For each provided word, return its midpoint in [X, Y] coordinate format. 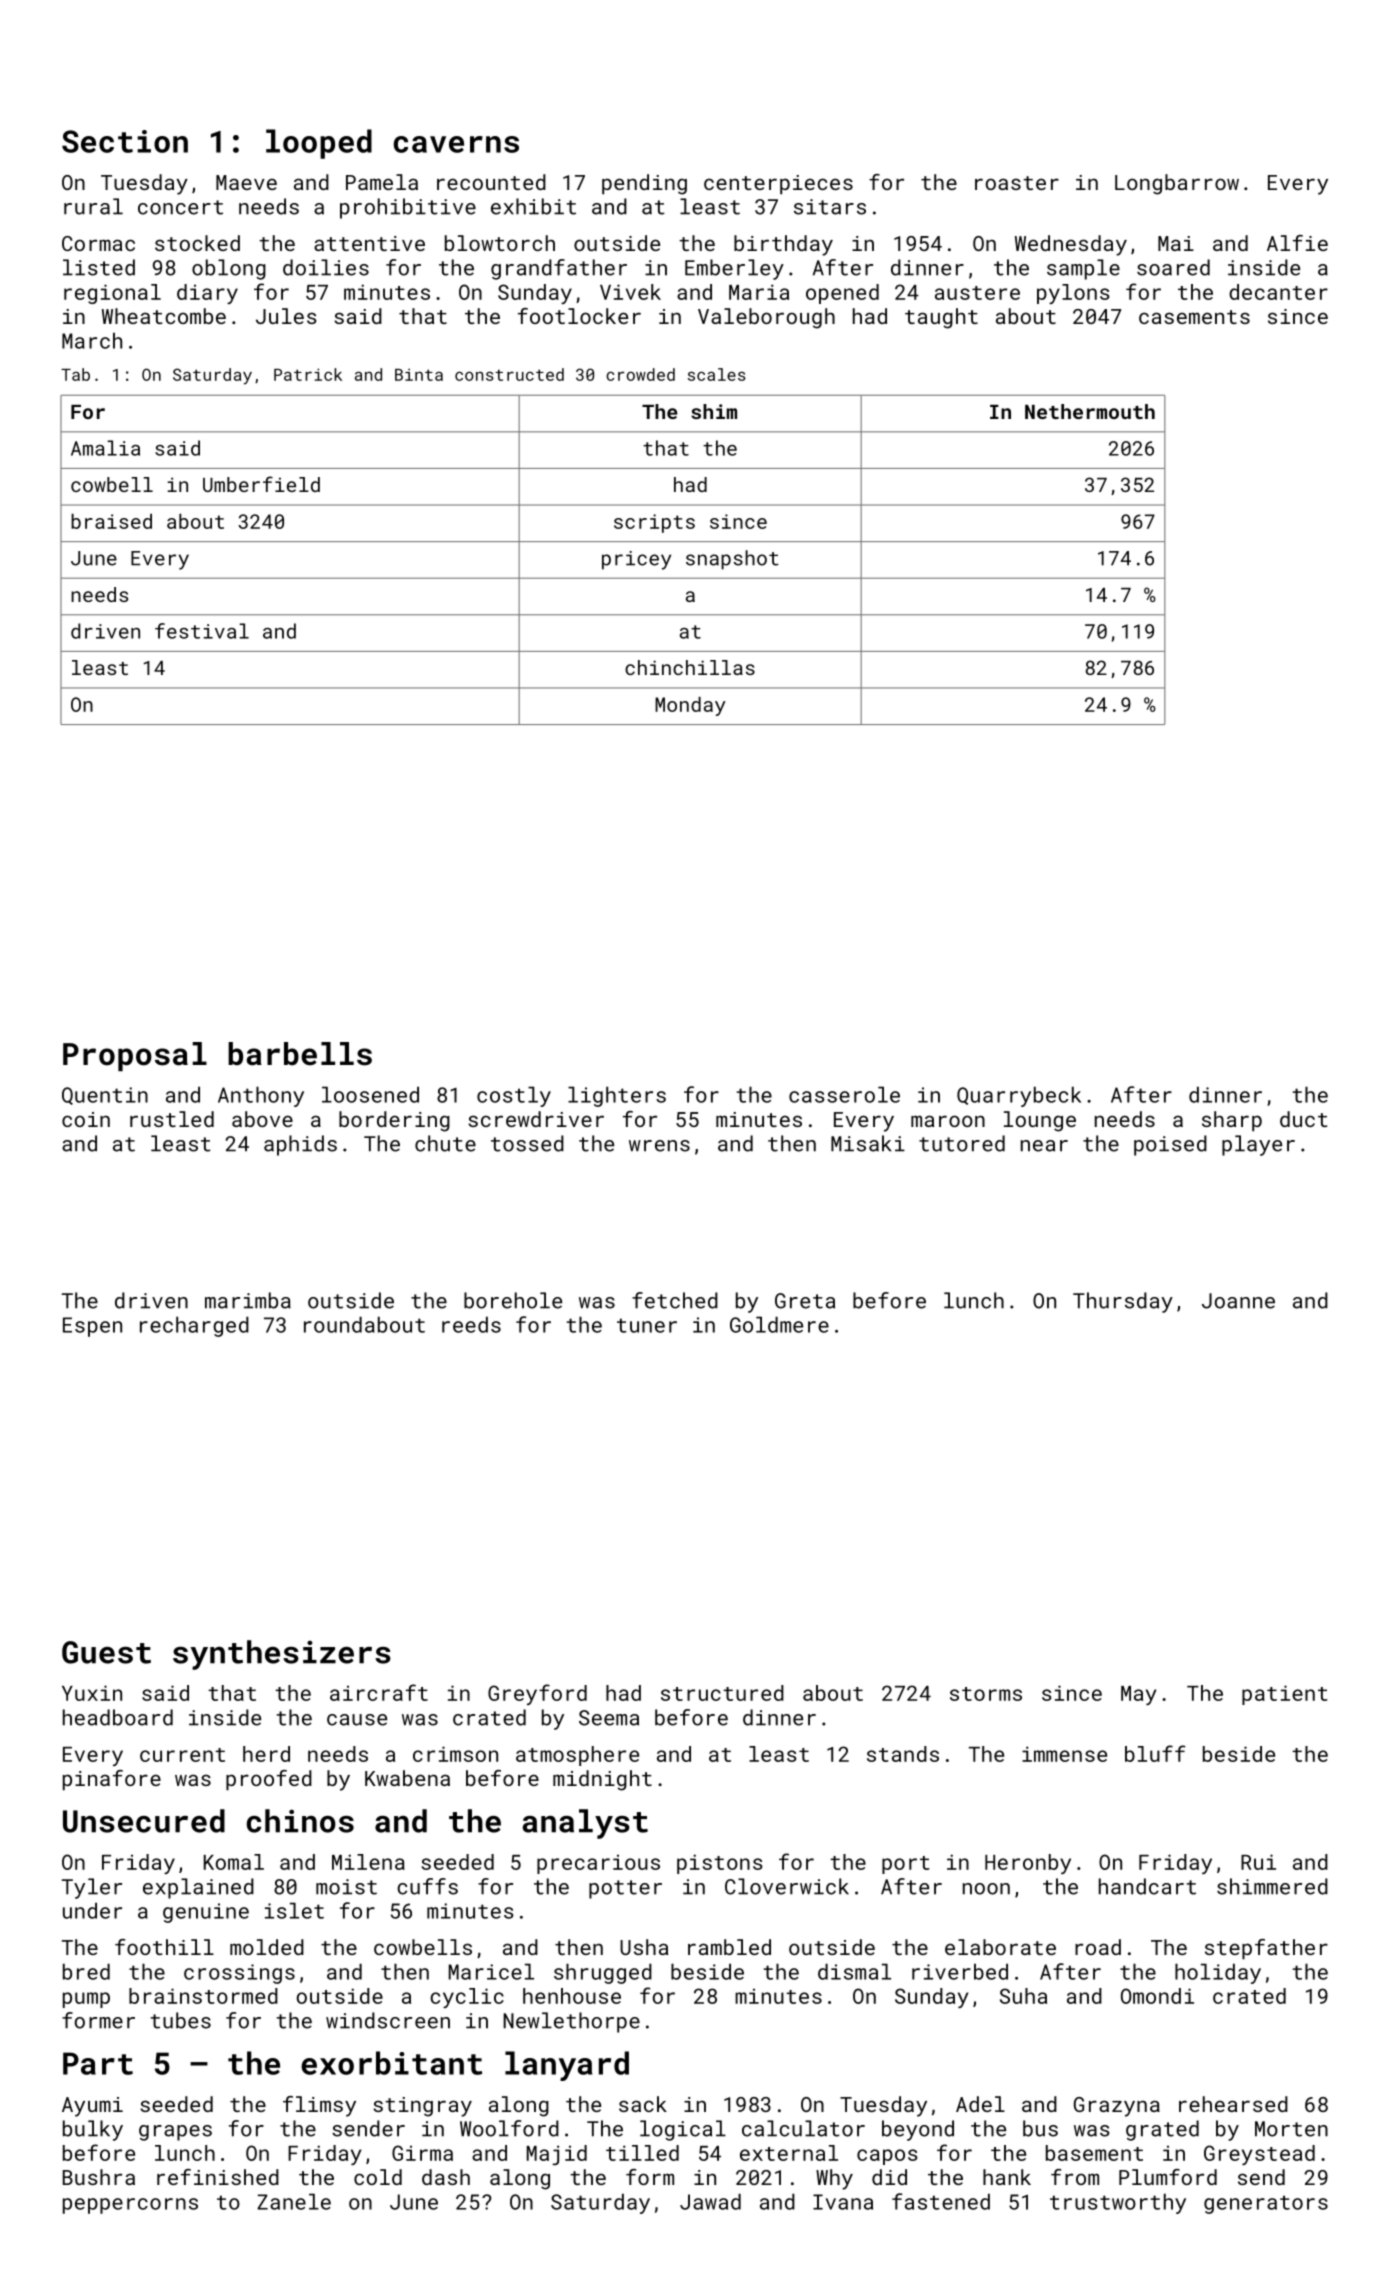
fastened [941, 2201]
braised [111, 521]
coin [86, 1119]
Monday [690, 706]
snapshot [732, 560]
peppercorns [130, 2206]
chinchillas [690, 667]
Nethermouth [1090, 411]
